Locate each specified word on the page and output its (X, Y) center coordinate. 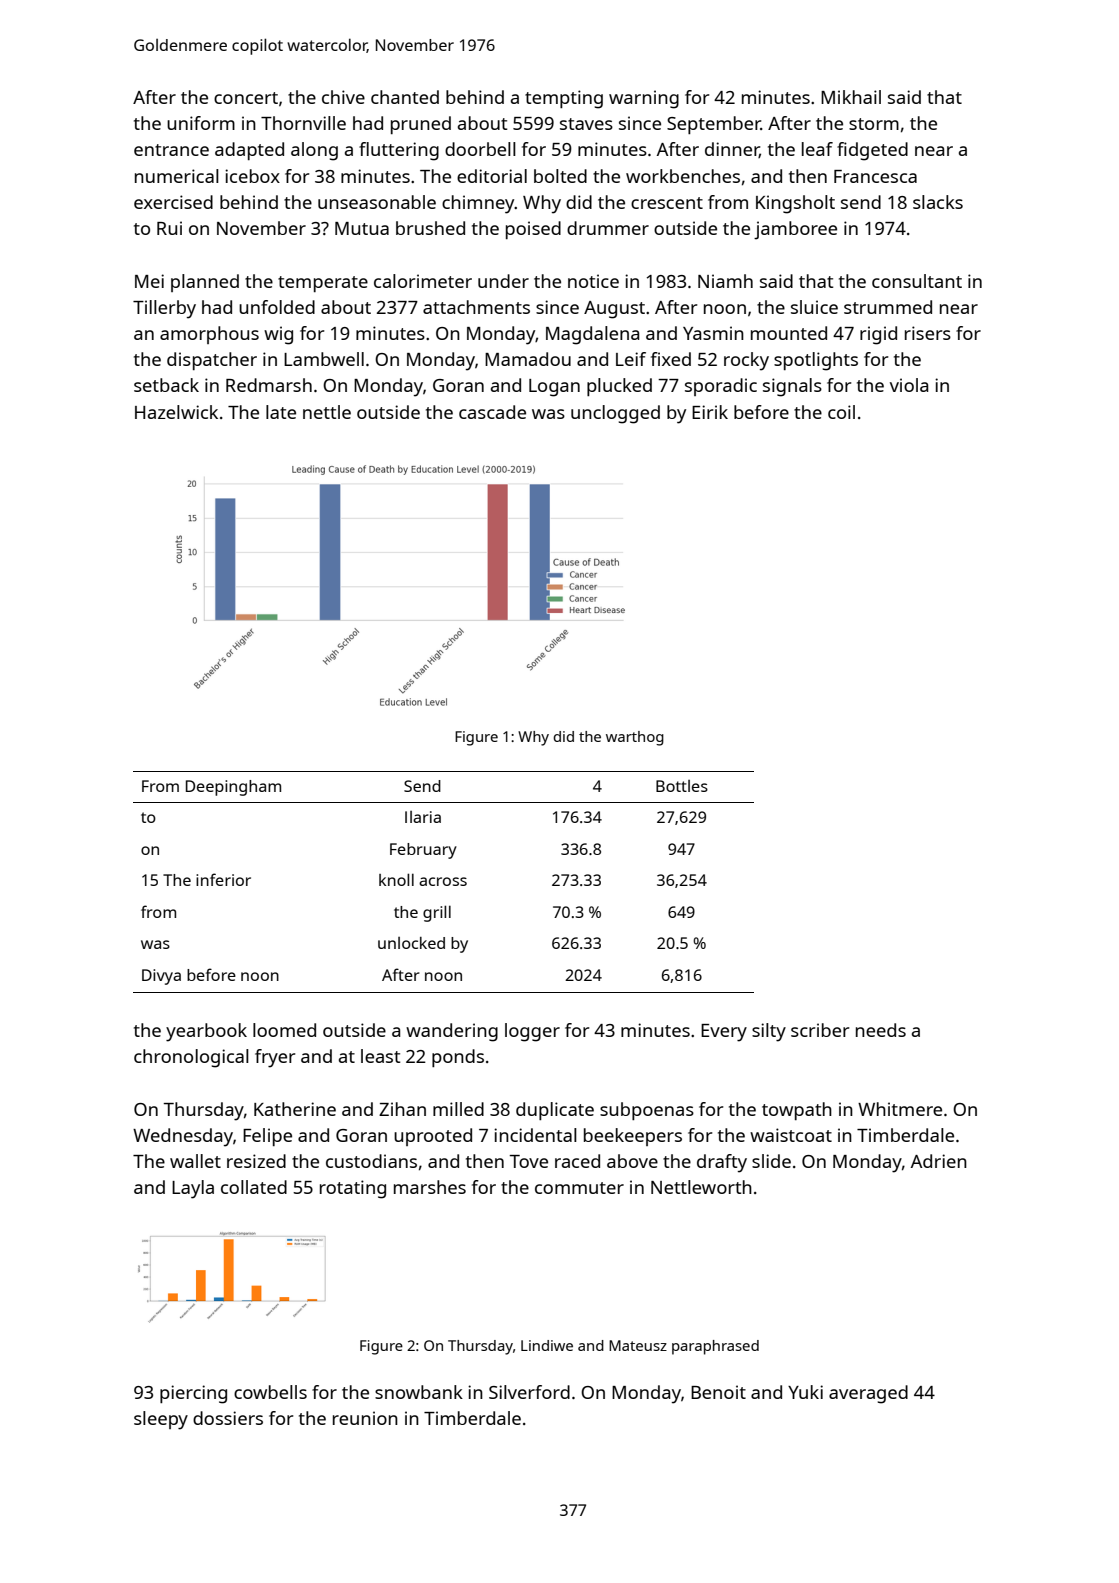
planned (205, 283)
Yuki (805, 1392)
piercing (193, 1394)
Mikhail (851, 97)
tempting (564, 99)
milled (458, 1109)
